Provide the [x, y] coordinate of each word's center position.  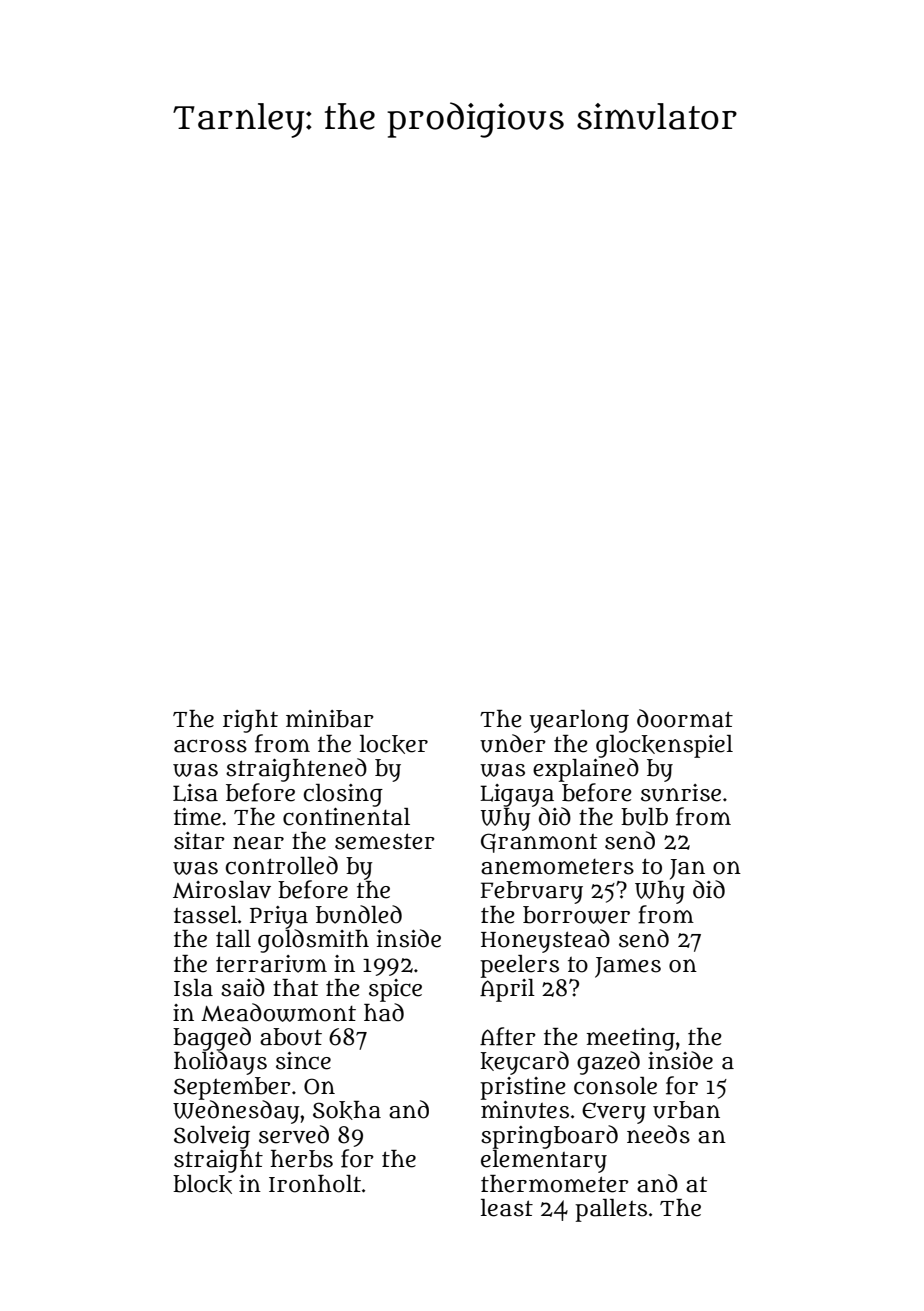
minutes [525, 1110]
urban [686, 1110]
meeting [630, 1039]
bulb [644, 817]
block [202, 1184]
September [232, 1088]
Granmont [539, 843]
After [508, 1036]
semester [385, 841]
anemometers [557, 867]
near [258, 843]
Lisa [195, 793]
